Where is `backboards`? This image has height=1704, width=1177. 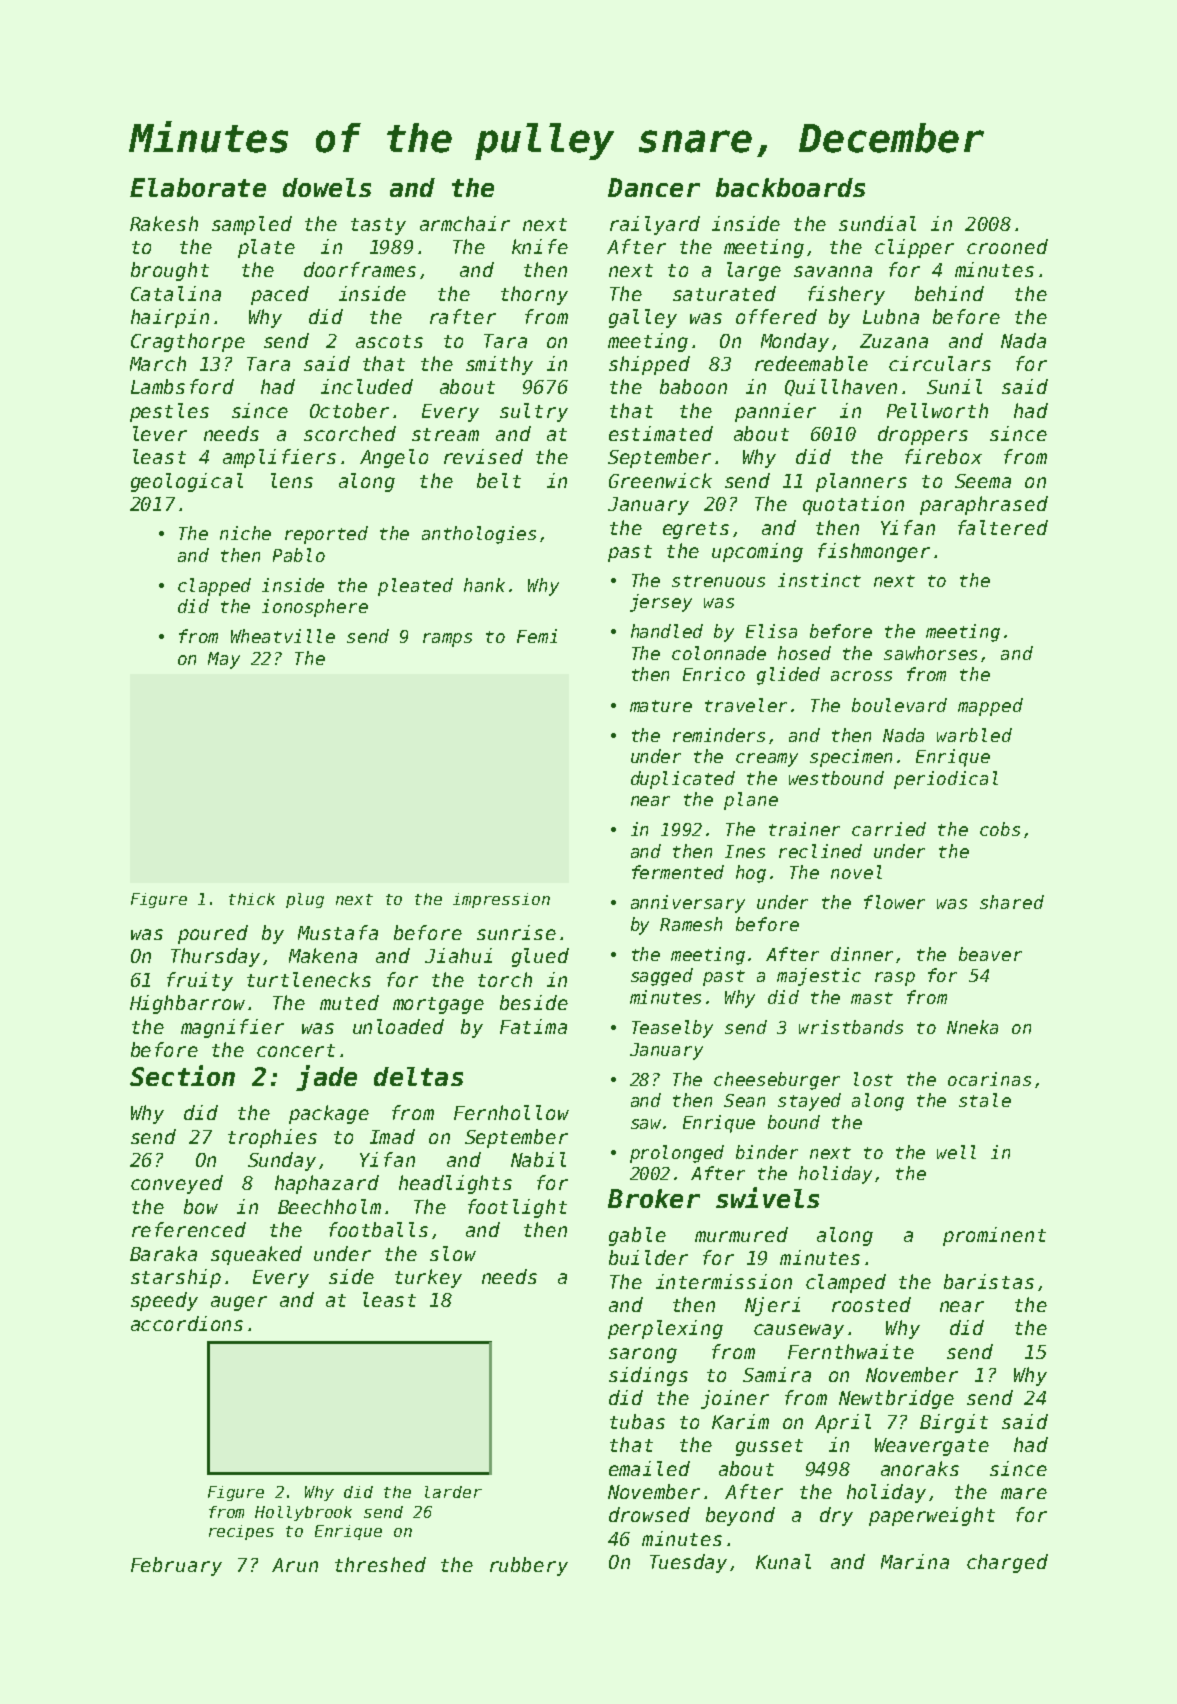
backboards is located at coordinates (790, 187).
